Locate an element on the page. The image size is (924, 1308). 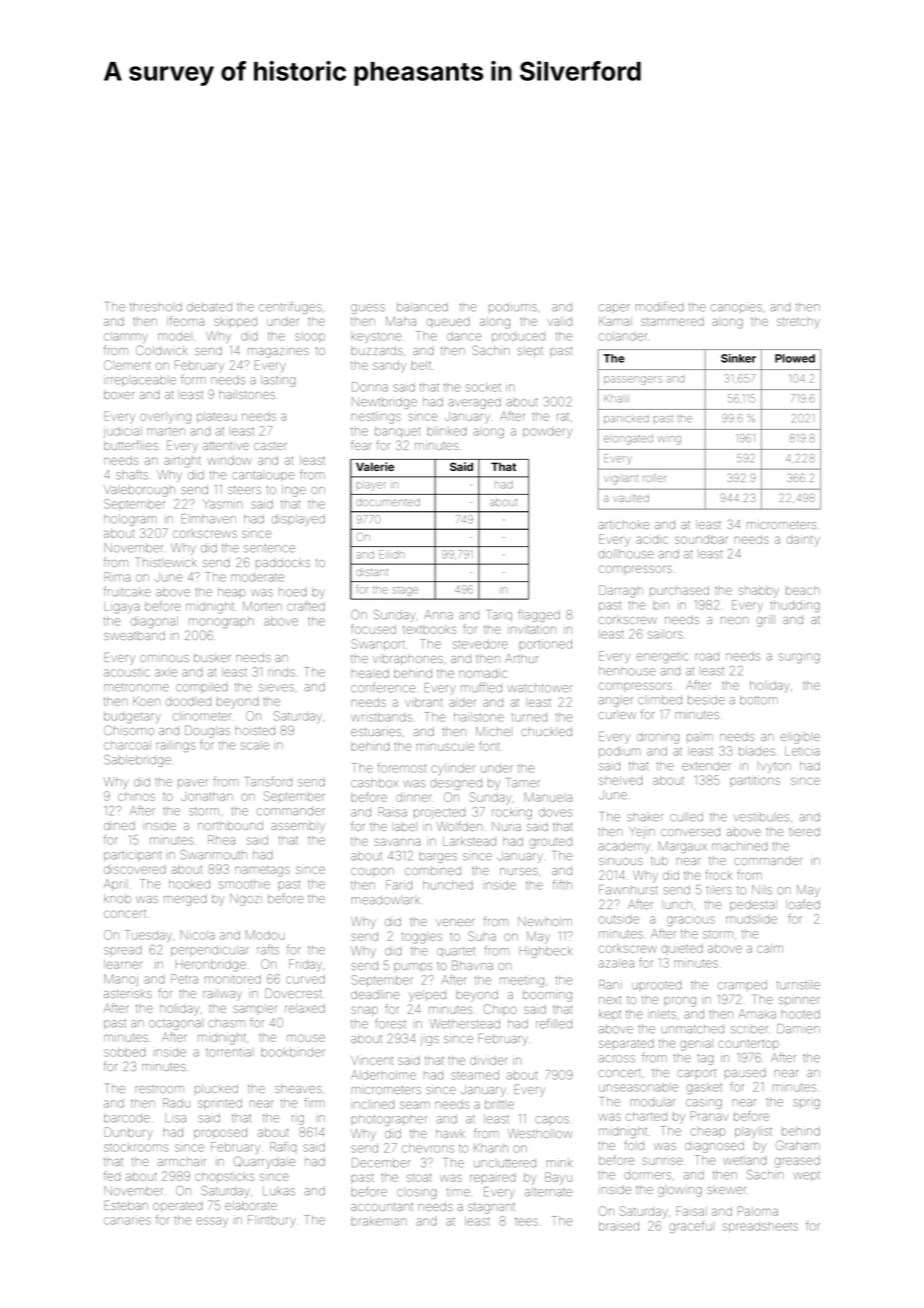
Dovecrest is located at coordinates (294, 993).
